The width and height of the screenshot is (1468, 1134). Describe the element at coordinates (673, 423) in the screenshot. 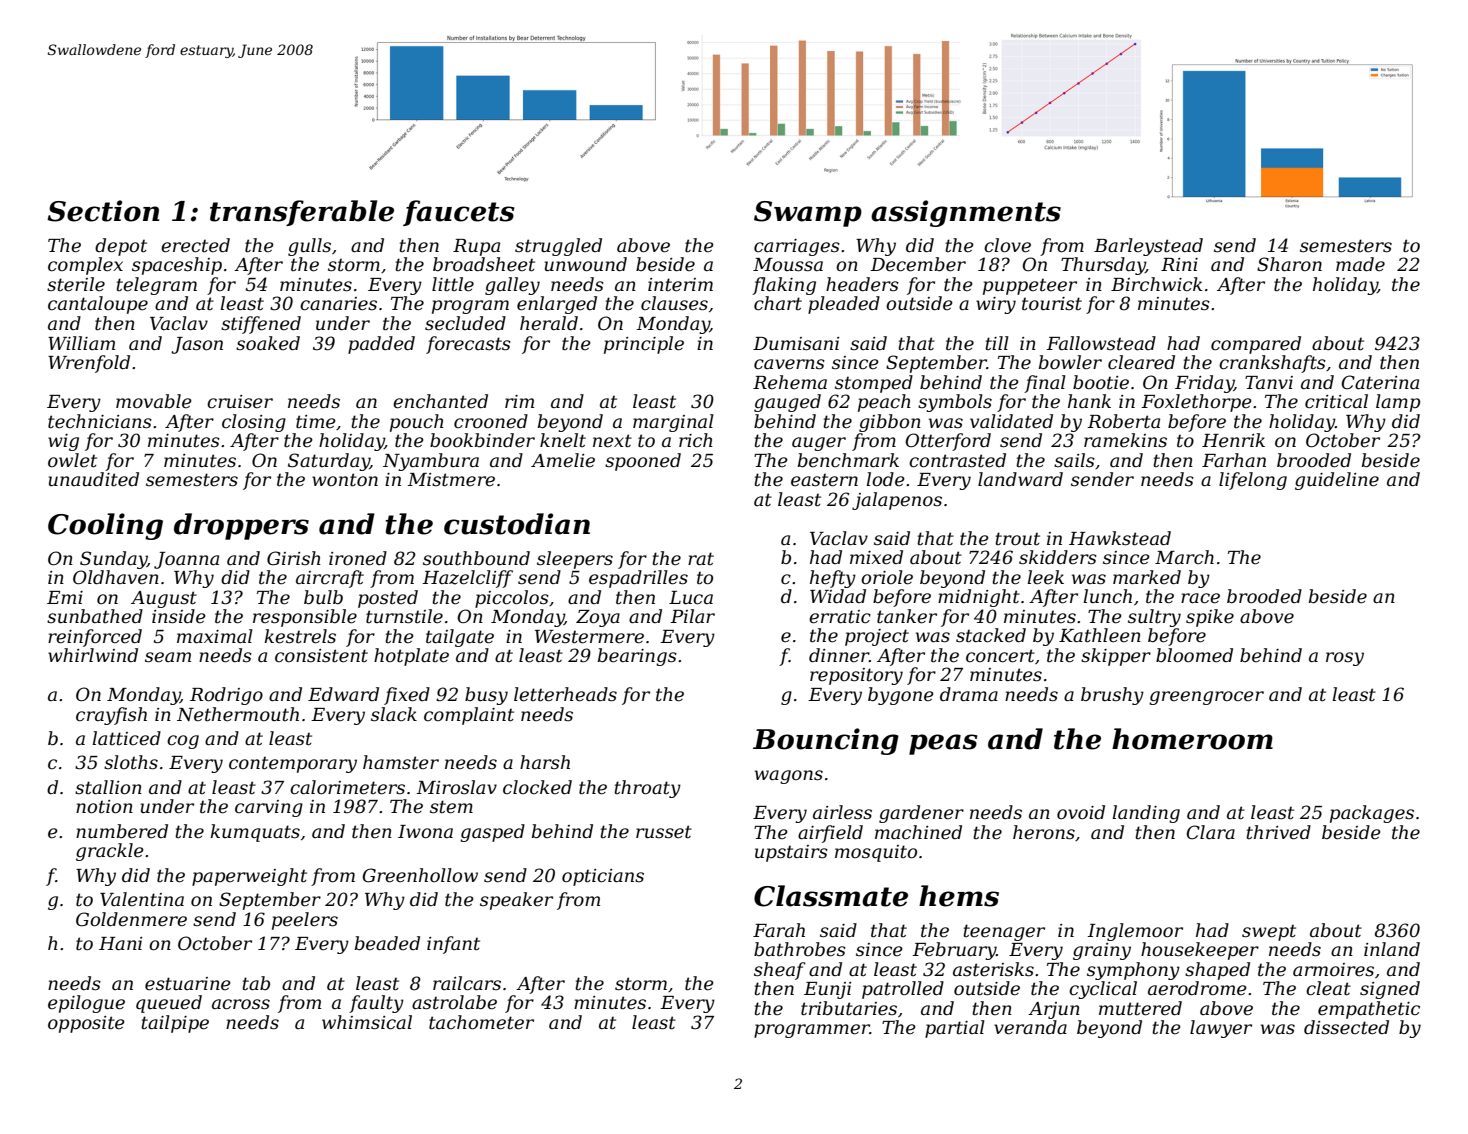

I see `marginal` at that location.
